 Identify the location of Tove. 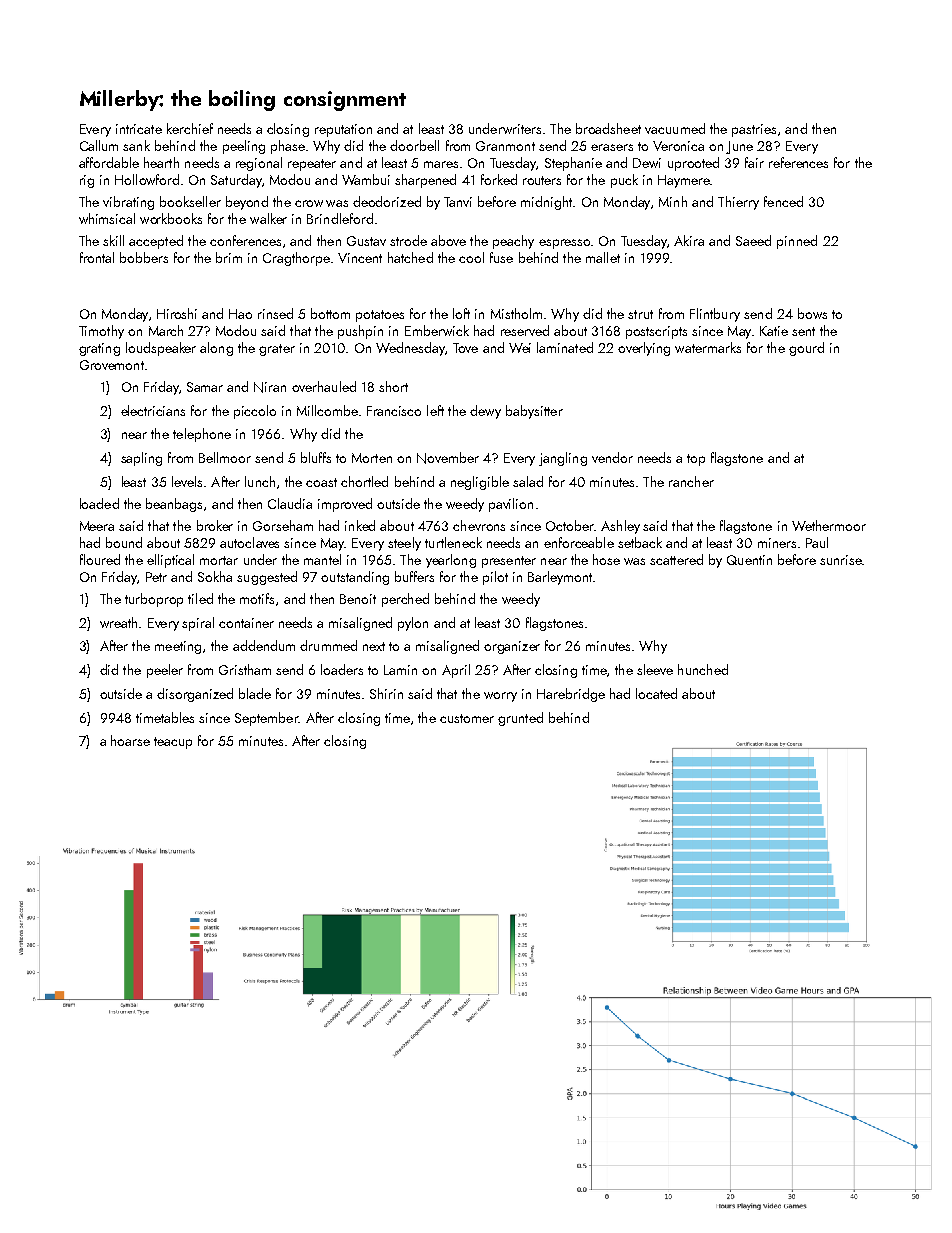
(465, 348).
